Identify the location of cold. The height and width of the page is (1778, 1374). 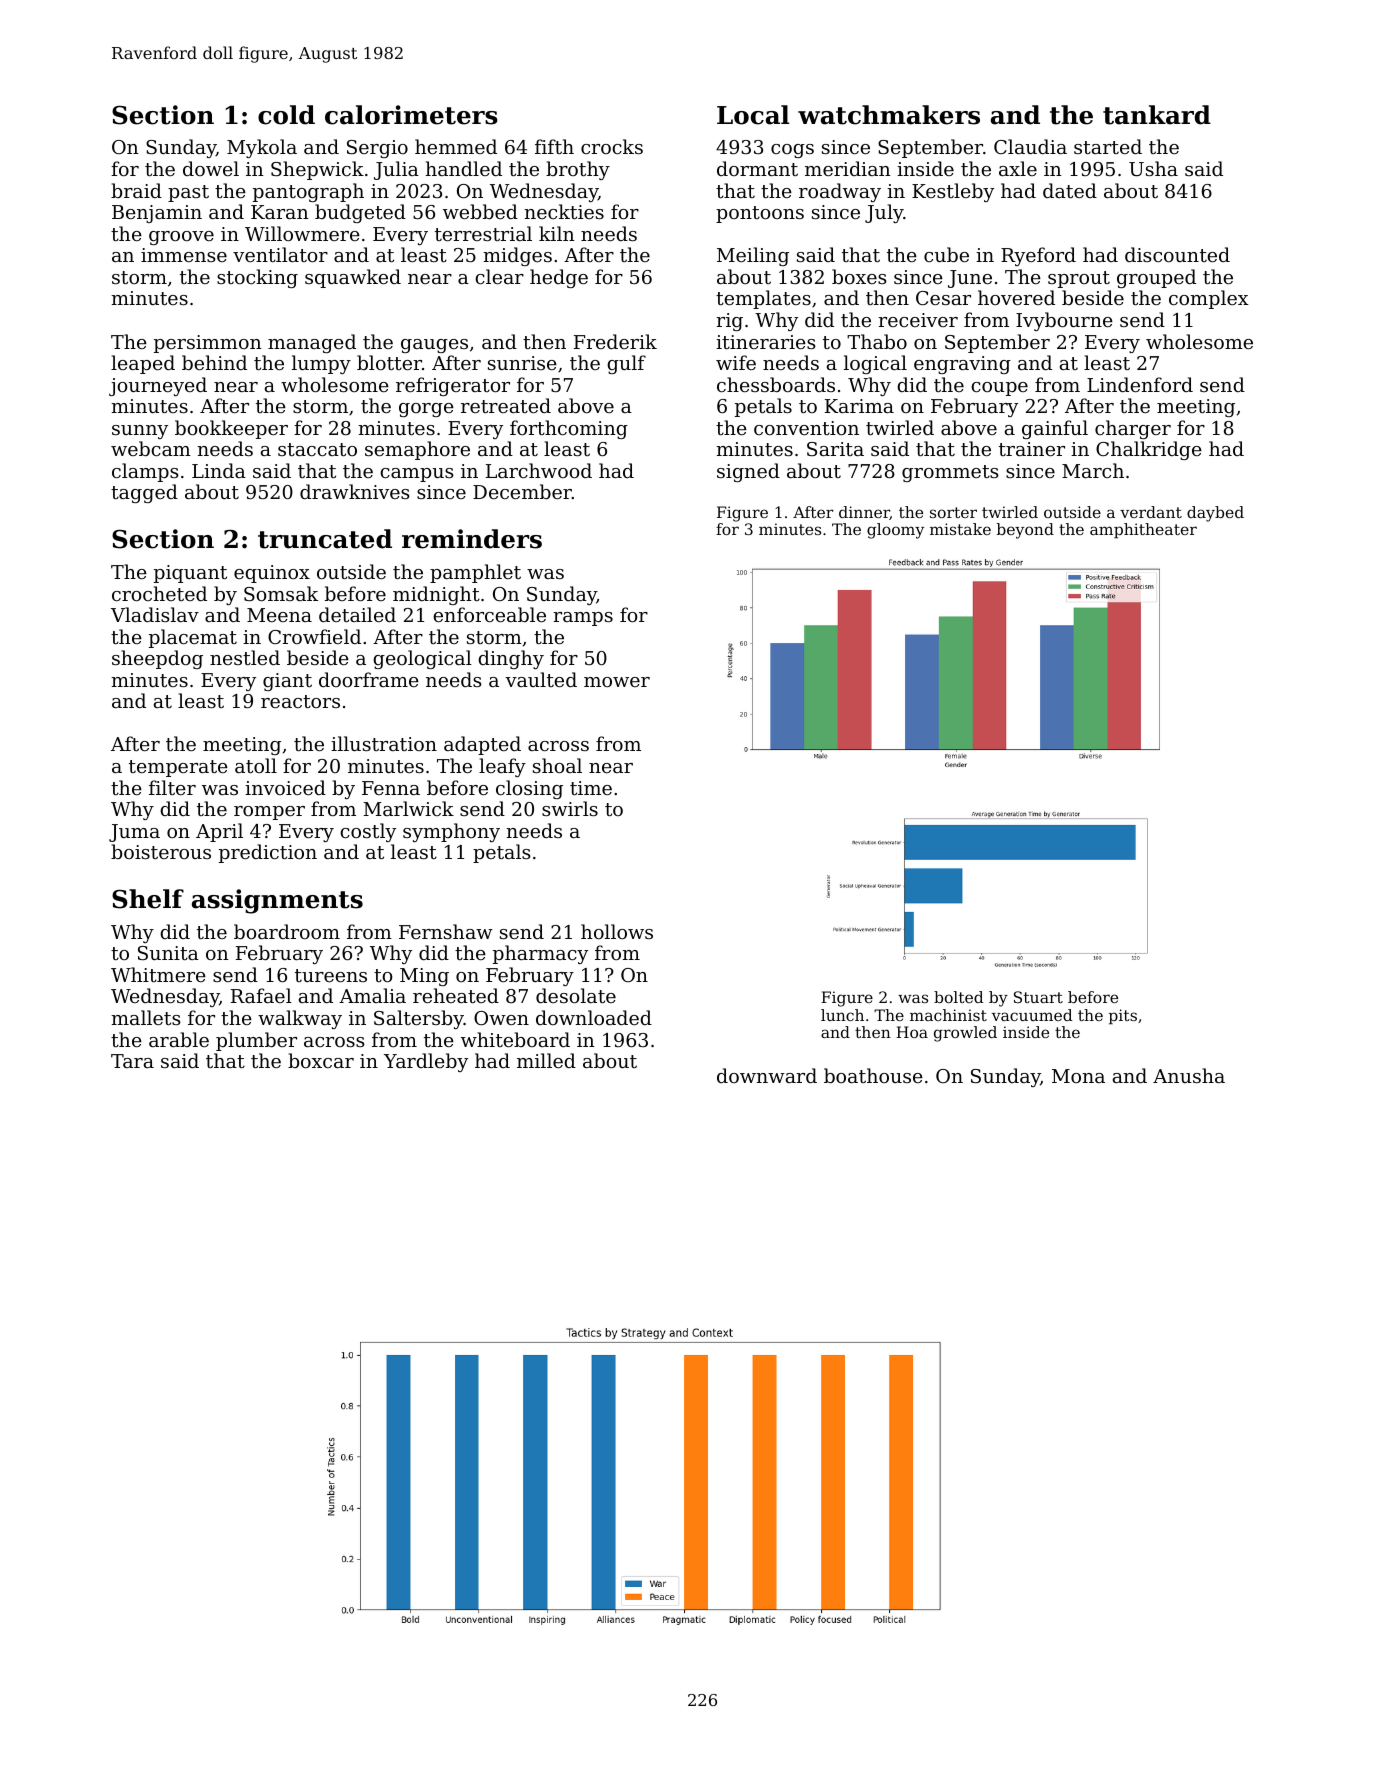
(286, 115).
